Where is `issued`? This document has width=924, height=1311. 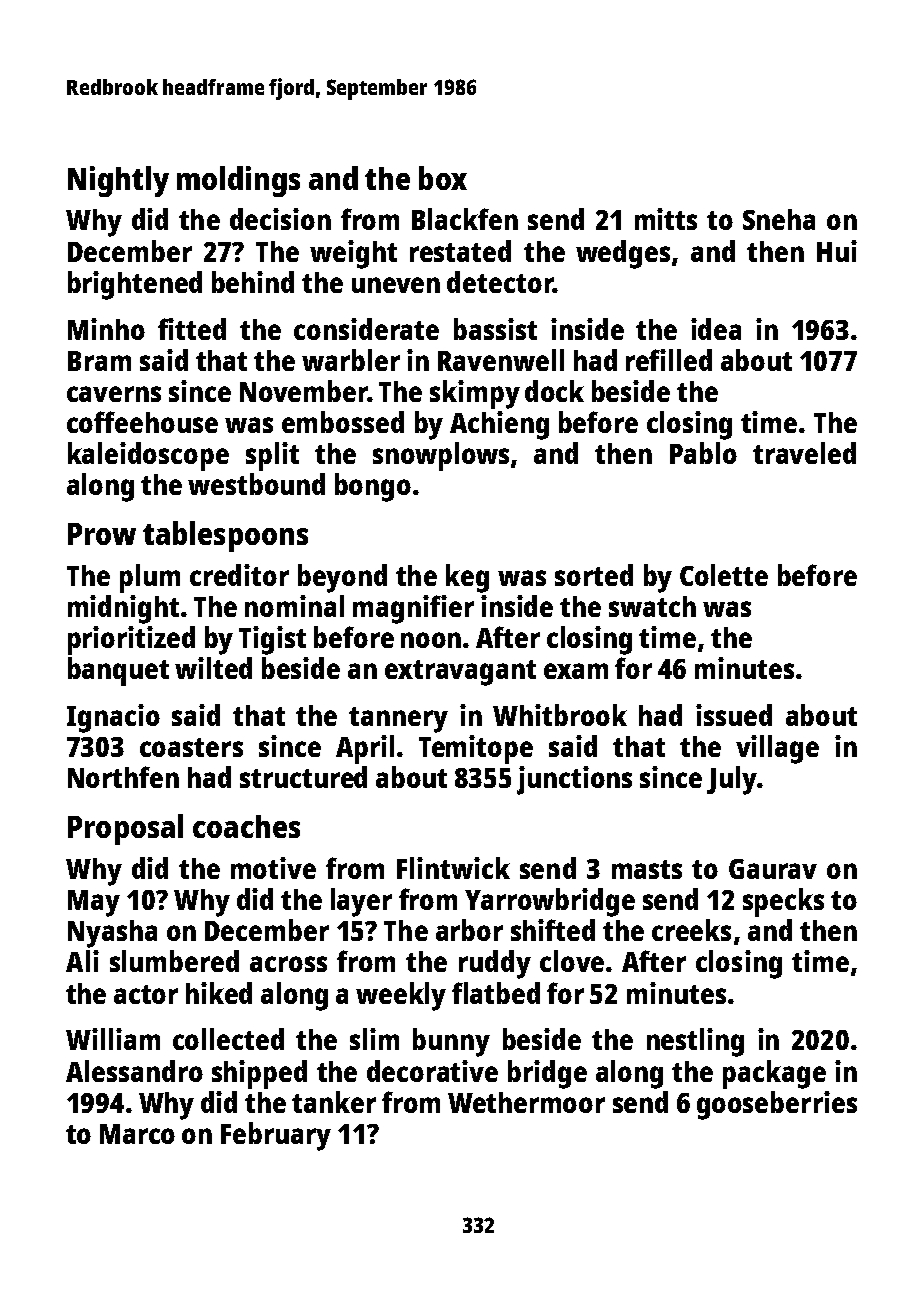
issued is located at coordinates (734, 715).
